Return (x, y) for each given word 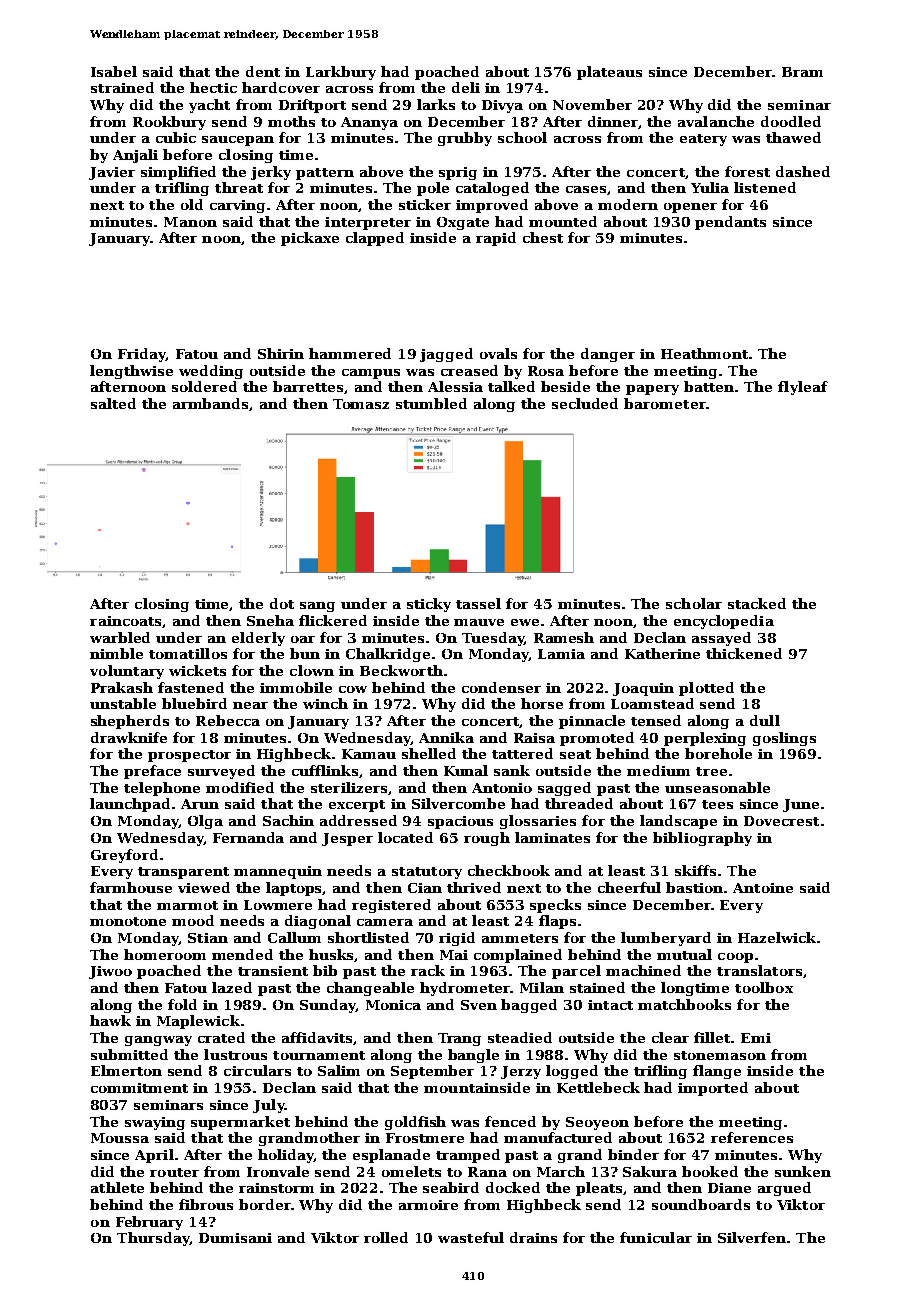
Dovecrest (781, 821)
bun (305, 653)
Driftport (312, 106)
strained (122, 87)
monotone (128, 921)
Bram (802, 72)
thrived (474, 887)
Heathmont (704, 353)
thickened (744, 653)
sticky (429, 605)
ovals (498, 353)
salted (113, 403)
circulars (257, 1070)
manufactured (558, 1137)
